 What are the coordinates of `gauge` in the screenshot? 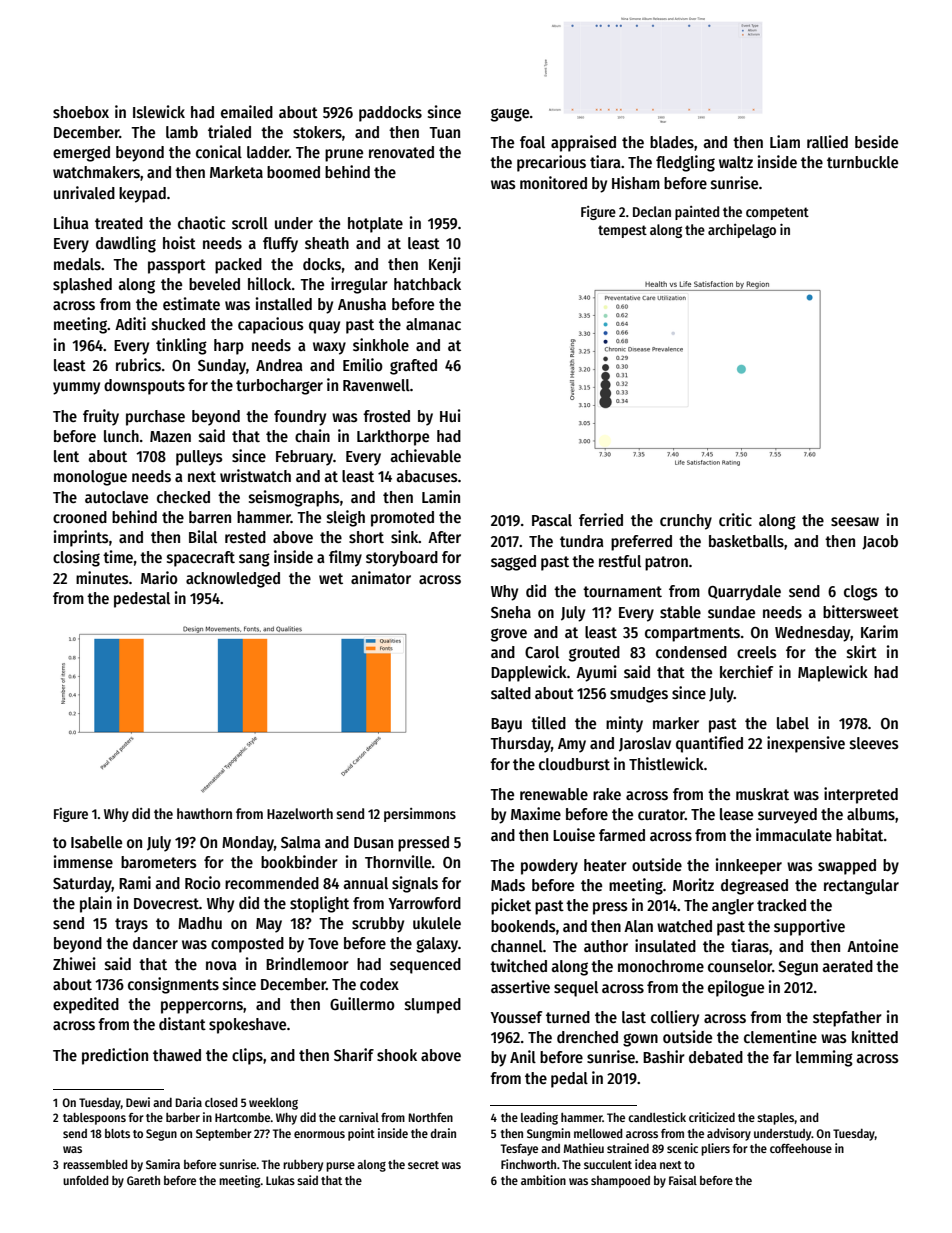 It's located at (510, 115).
